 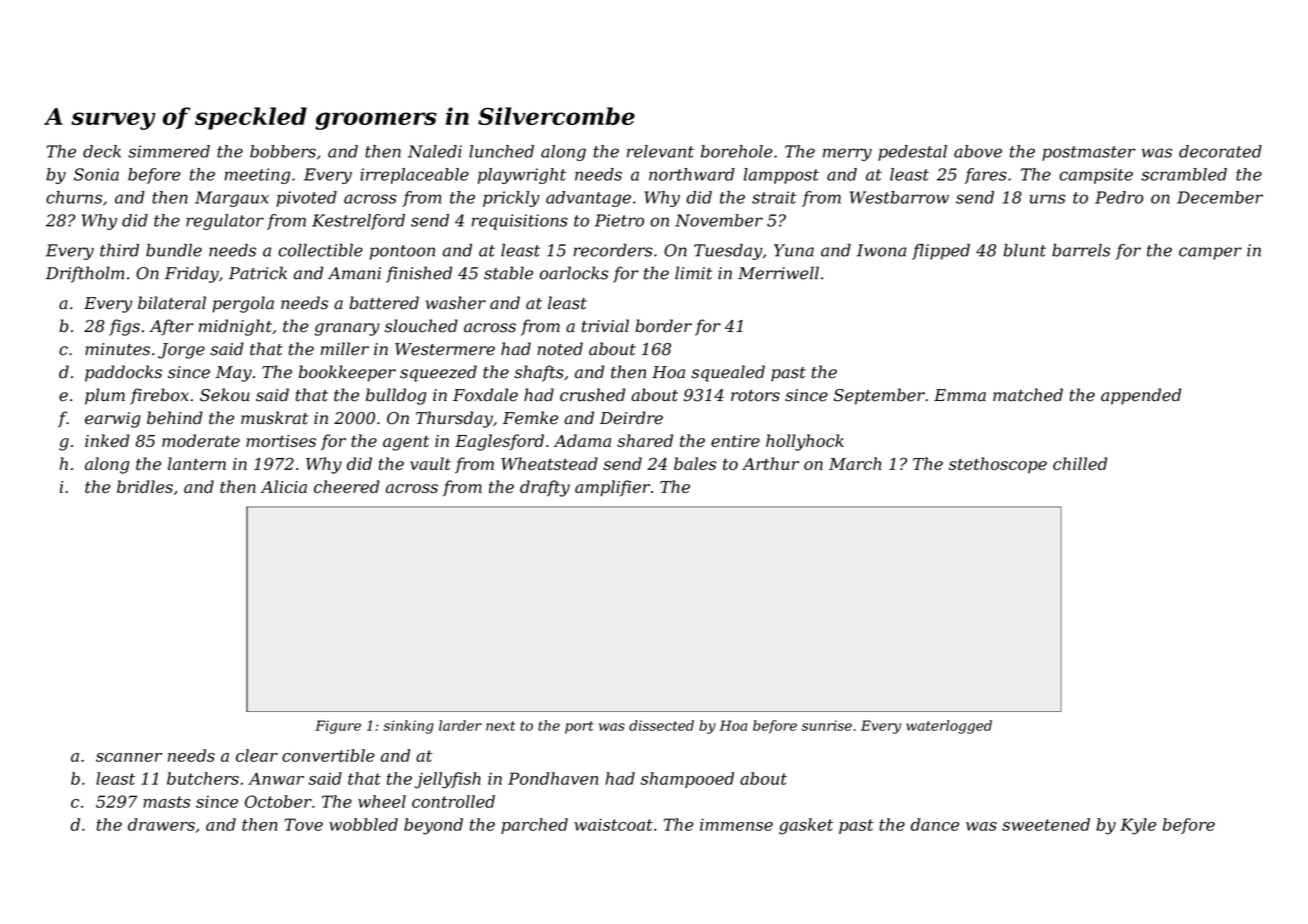 What do you see at coordinates (1220, 151) in the screenshot?
I see `decorated` at bounding box center [1220, 151].
